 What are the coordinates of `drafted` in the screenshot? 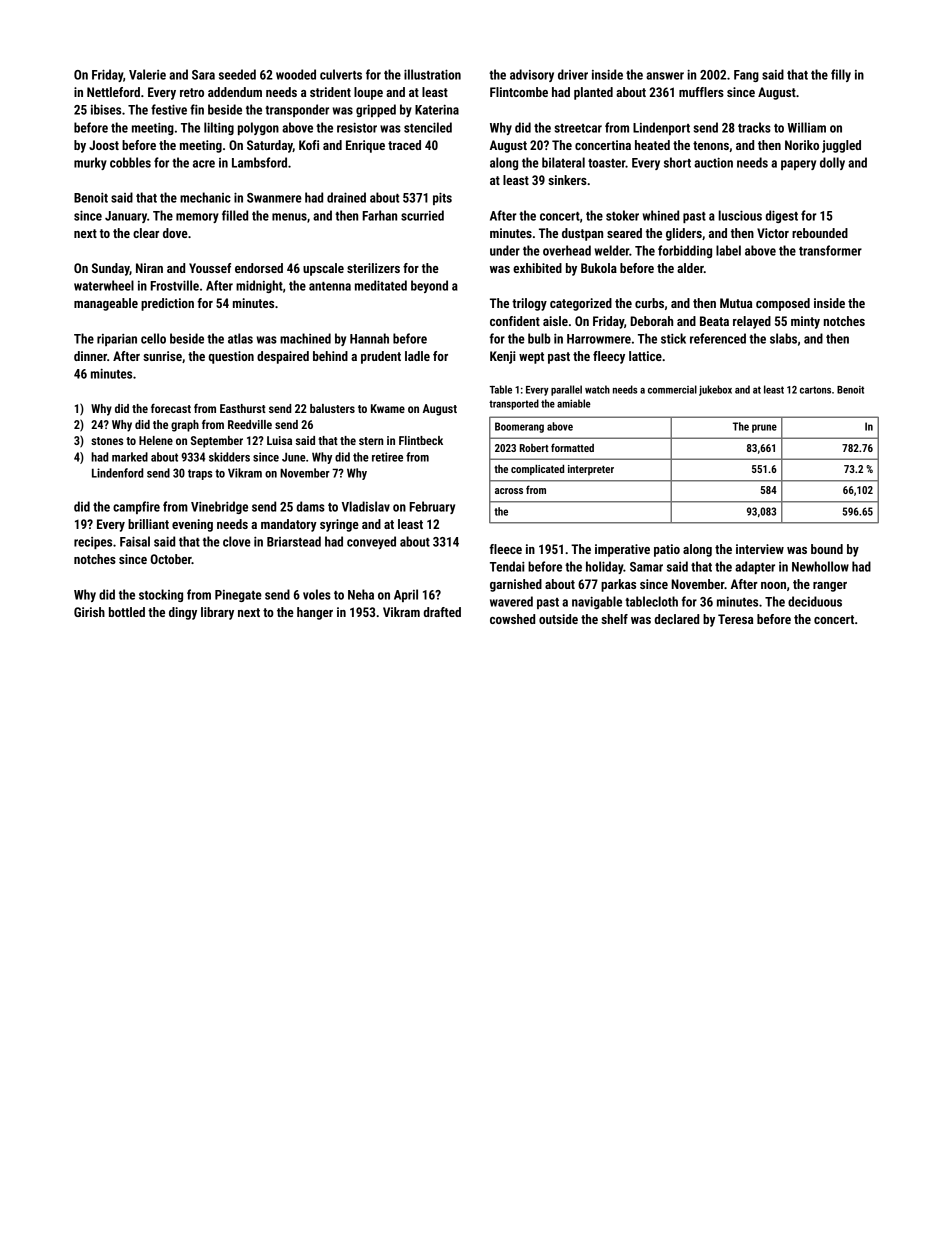 It's located at (442, 612).
